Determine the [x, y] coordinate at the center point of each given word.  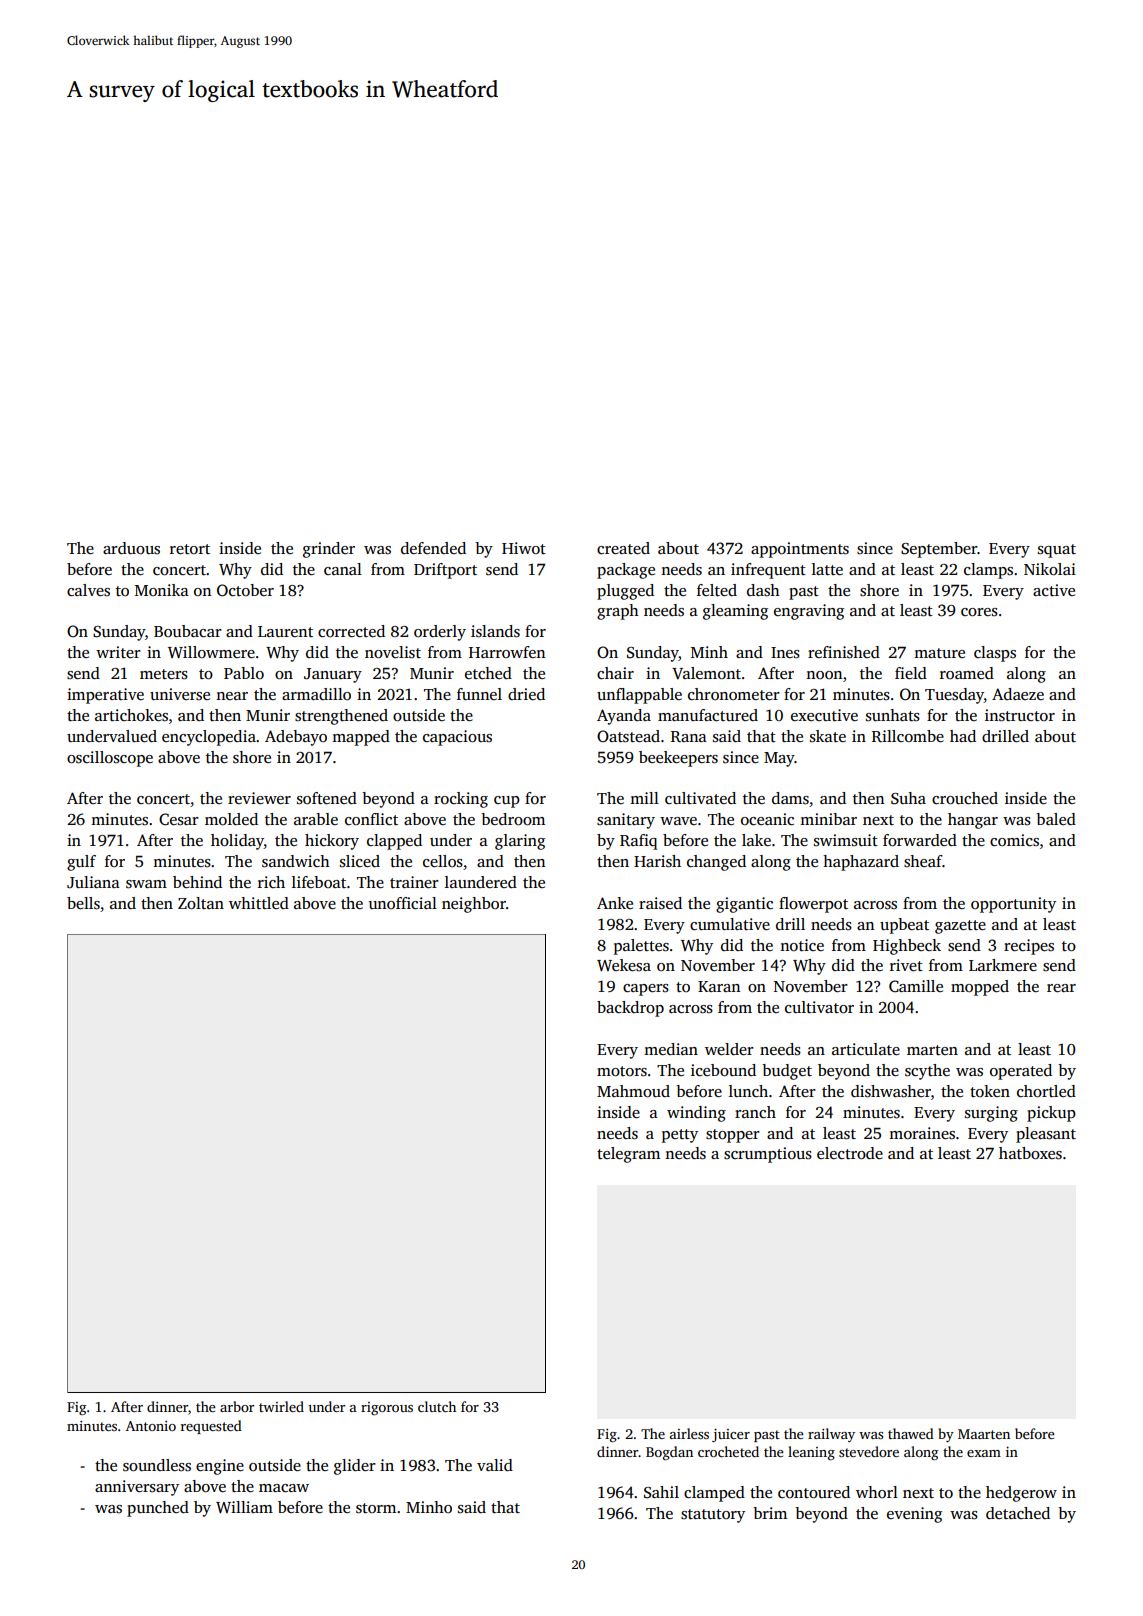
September [939, 550]
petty [680, 1136]
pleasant [1046, 1135]
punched [158, 1509]
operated [1021, 1072]
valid [495, 1465]
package [626, 571]
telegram [628, 1155]
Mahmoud [633, 1091]
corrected [351, 631]
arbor [237, 1406]
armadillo [316, 694]
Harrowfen [507, 652]
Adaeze [1018, 694]
